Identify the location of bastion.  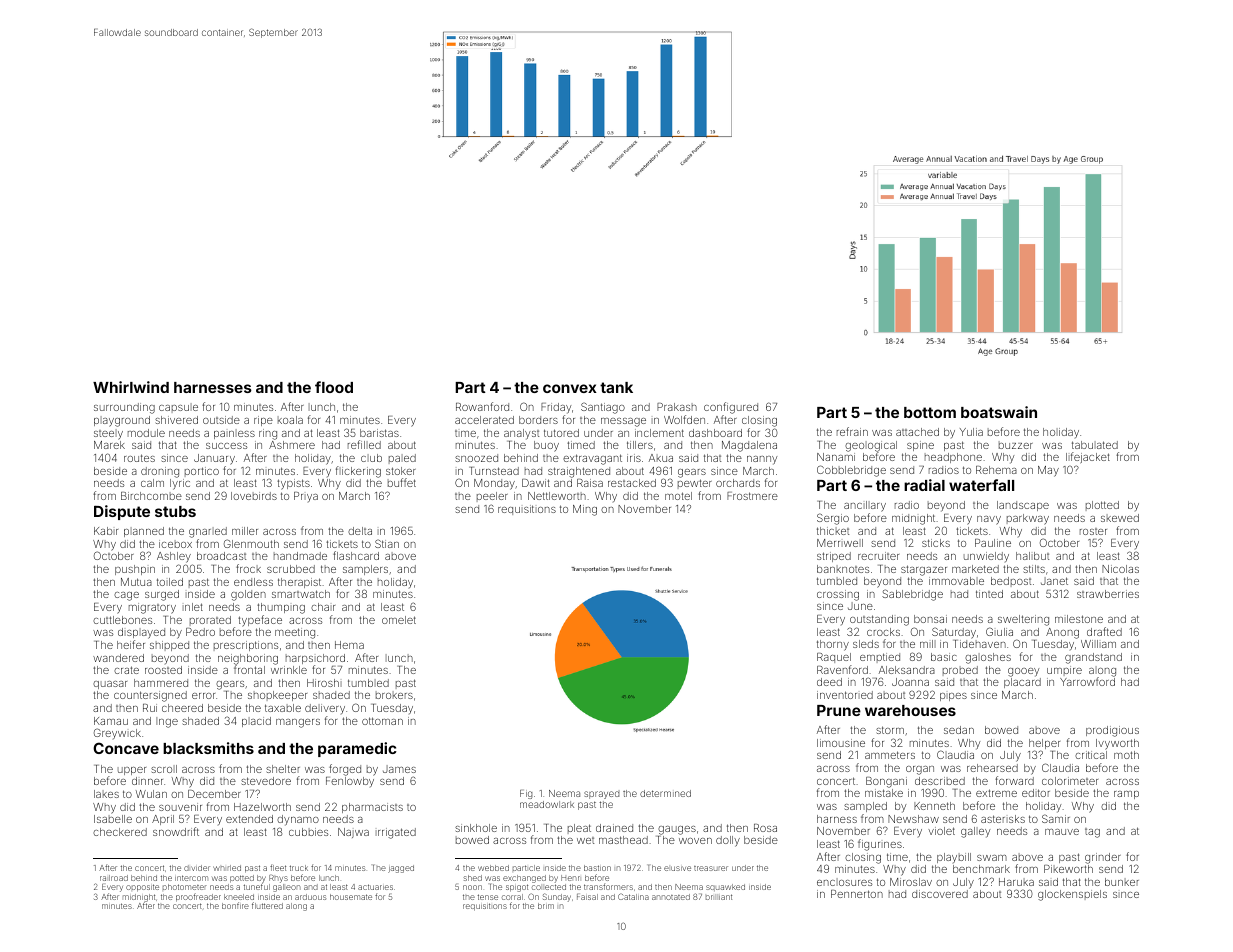
(597, 868).
